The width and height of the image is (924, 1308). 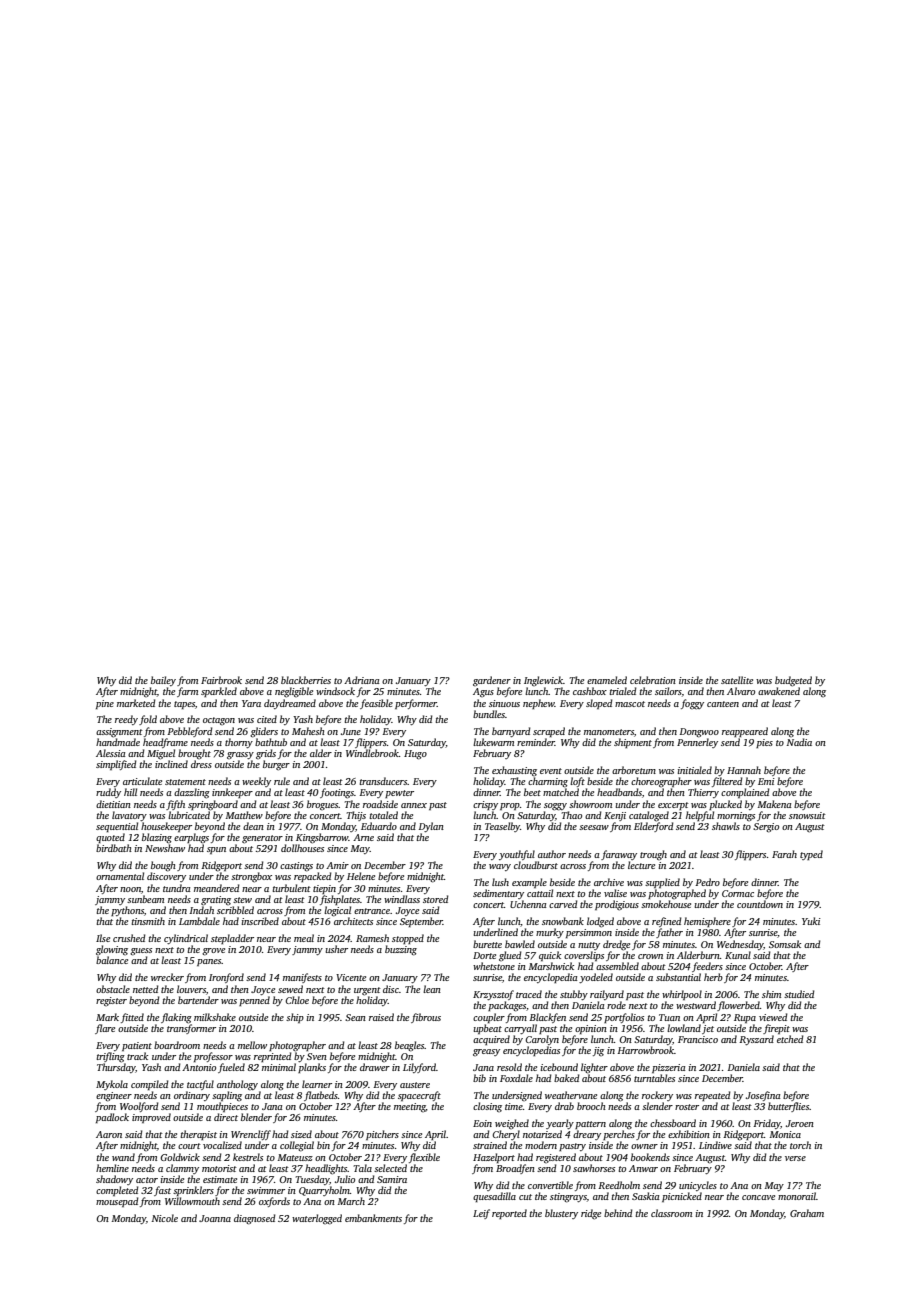 What do you see at coordinates (137, 1056) in the image?
I see `track` at bounding box center [137, 1056].
